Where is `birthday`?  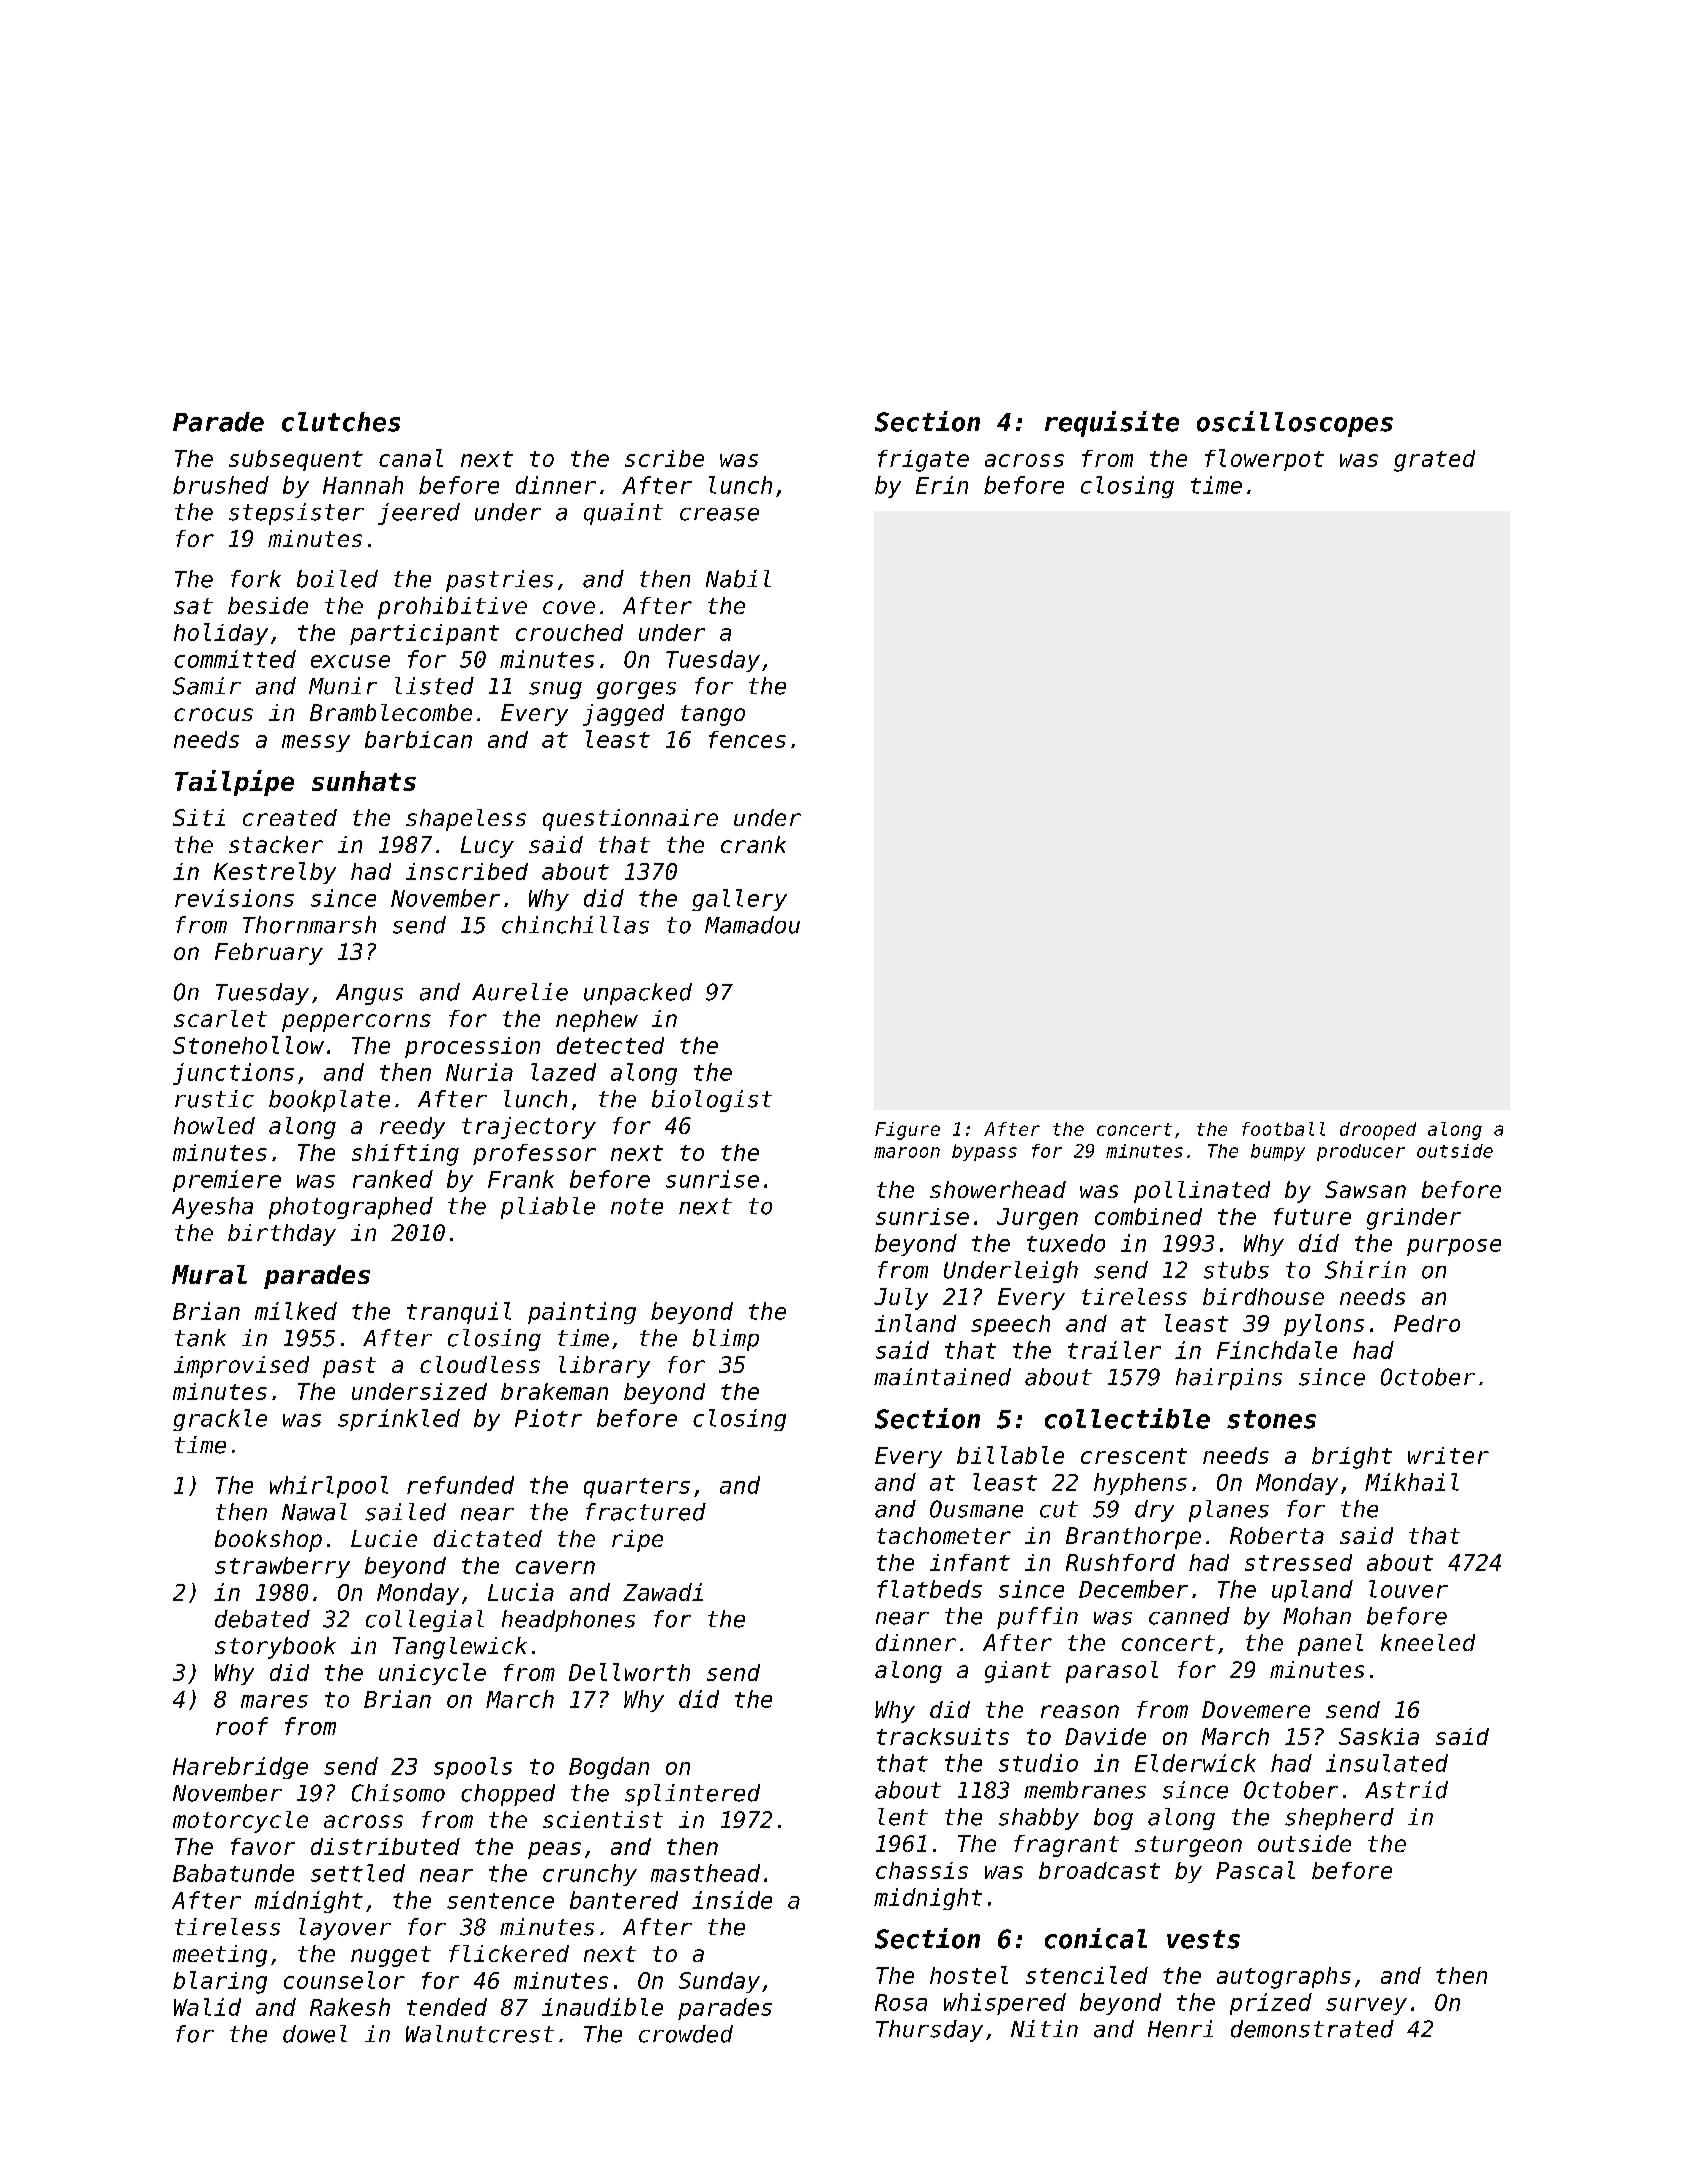
birthday is located at coordinates (282, 1235).
